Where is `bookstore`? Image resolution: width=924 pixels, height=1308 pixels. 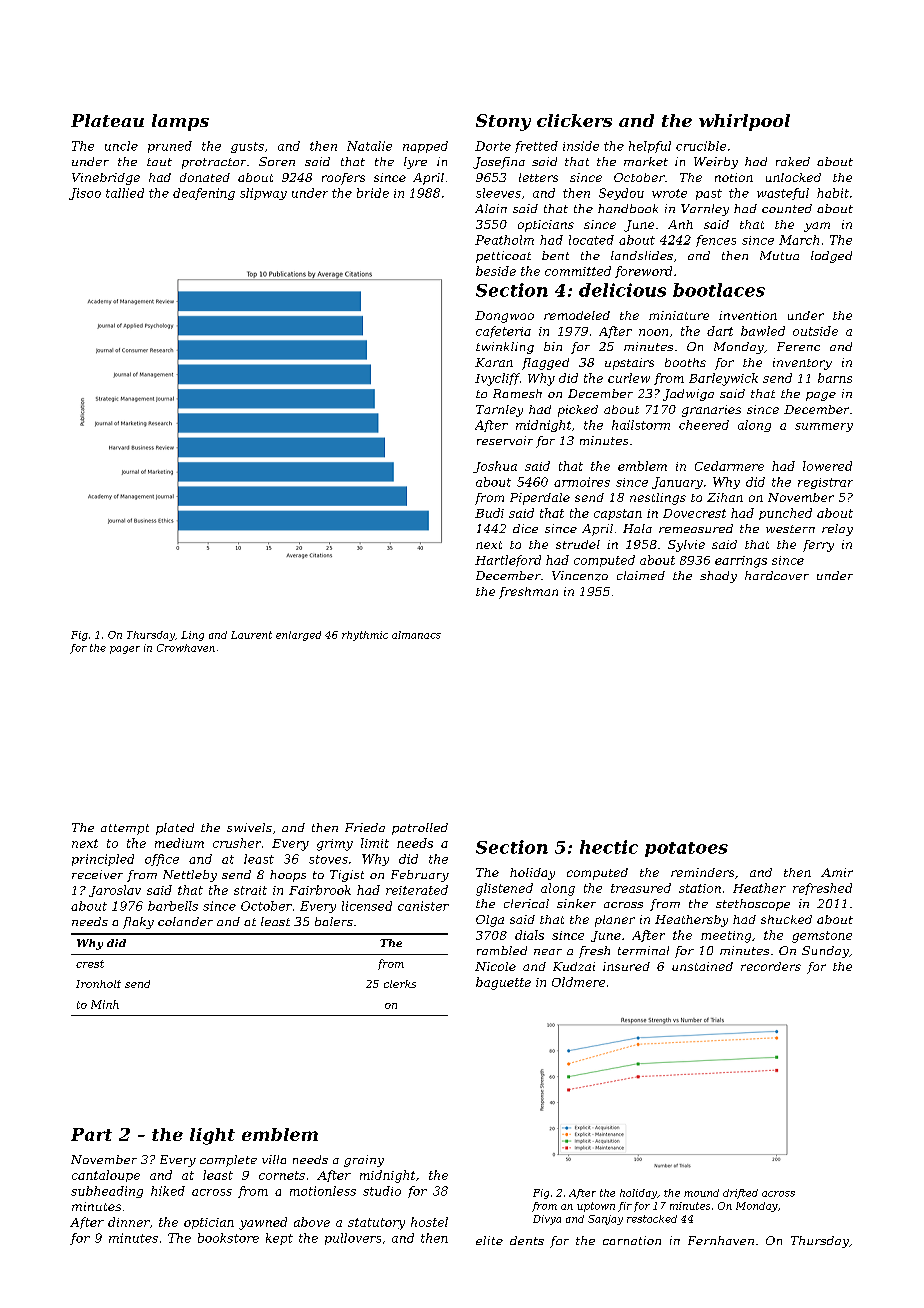
bookstore is located at coordinates (228, 1238).
